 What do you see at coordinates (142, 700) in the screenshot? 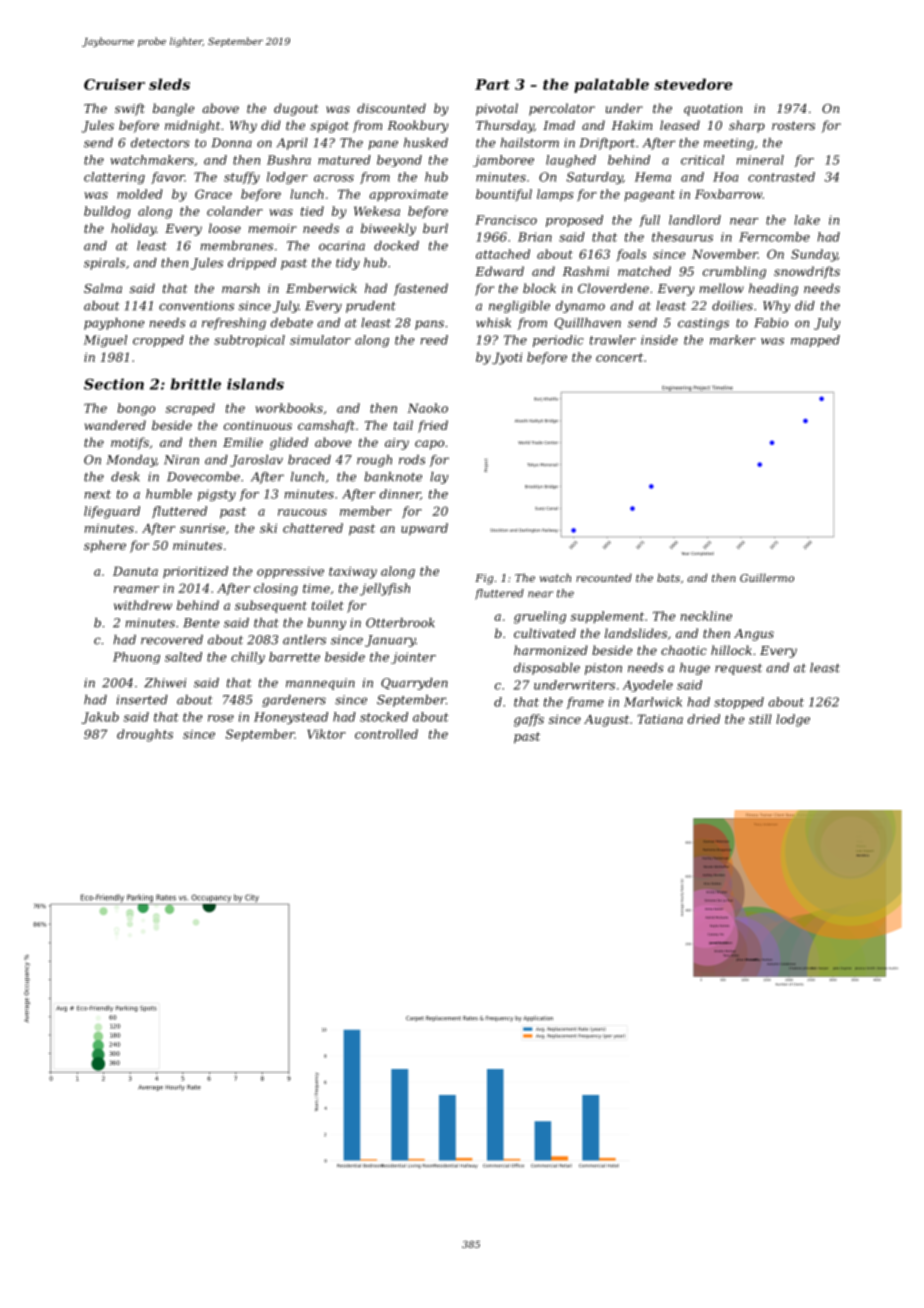
I see `inserted` at bounding box center [142, 700].
